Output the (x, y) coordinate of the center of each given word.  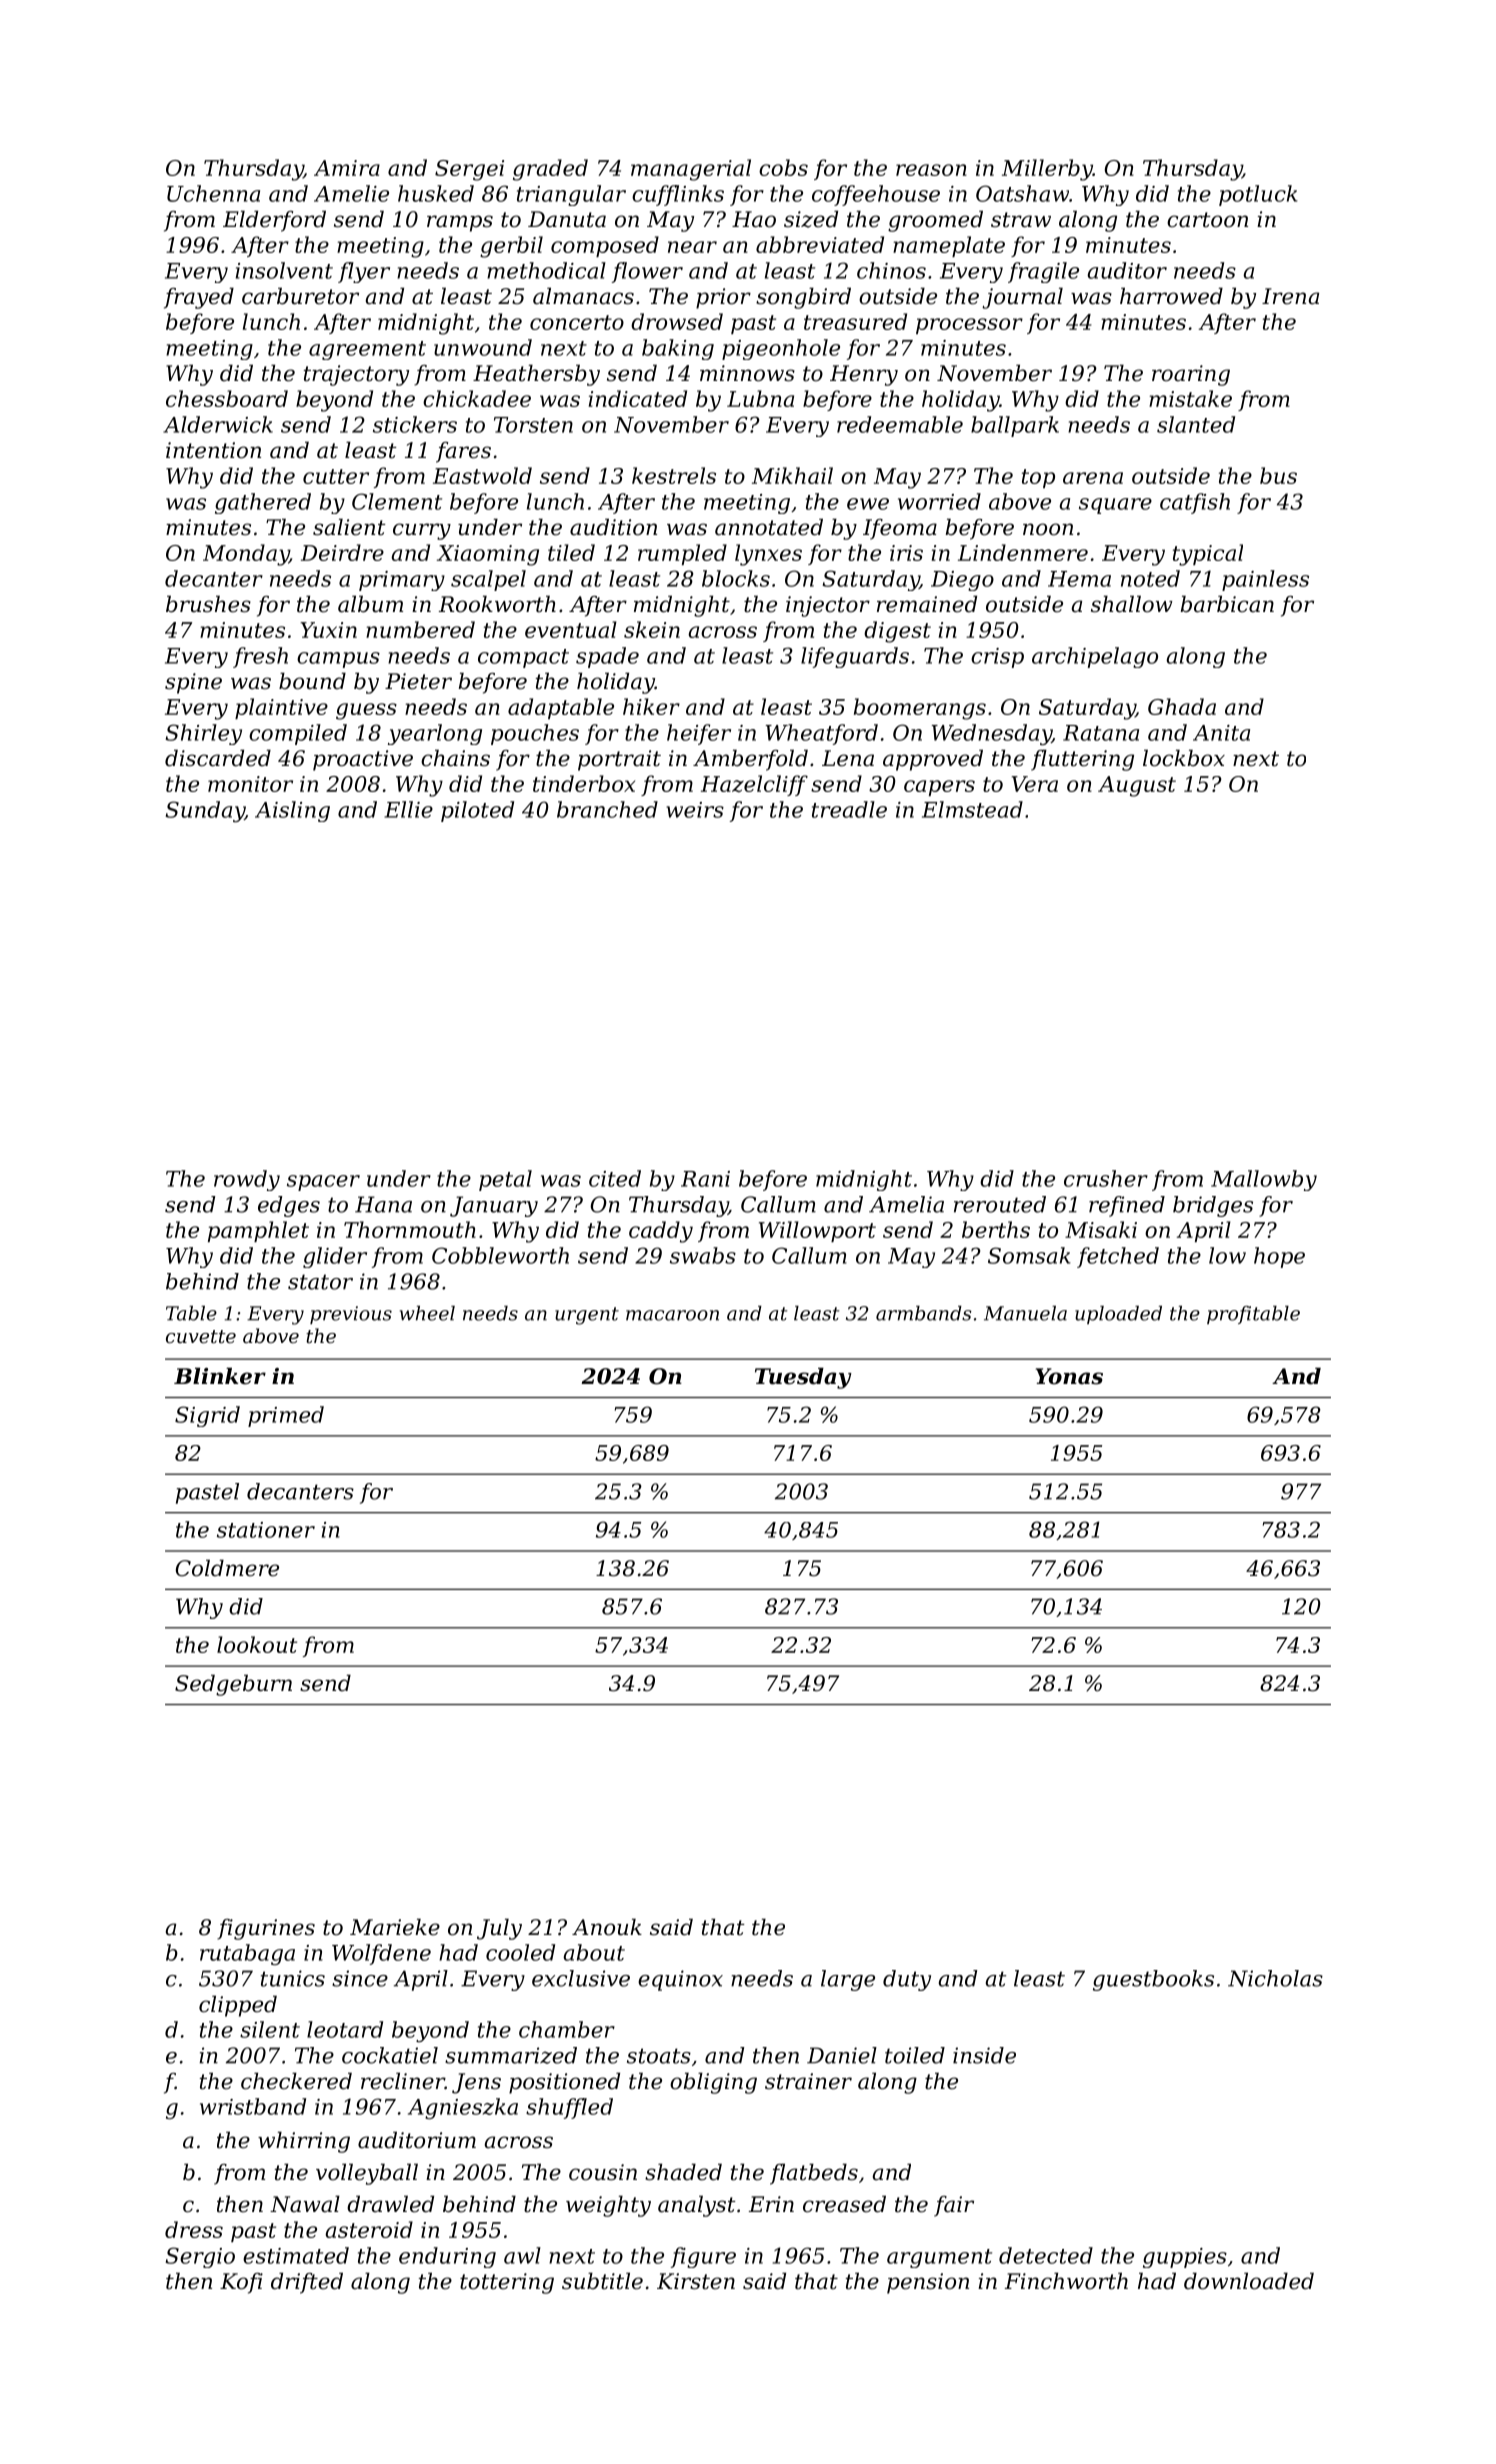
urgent (587, 1316)
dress (194, 2229)
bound (312, 681)
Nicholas (1275, 1978)
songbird (803, 298)
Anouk (607, 1927)
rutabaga (247, 1954)
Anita (1221, 733)
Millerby (1047, 170)
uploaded (1118, 1315)
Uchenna (213, 193)
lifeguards (855, 657)
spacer (323, 1183)
